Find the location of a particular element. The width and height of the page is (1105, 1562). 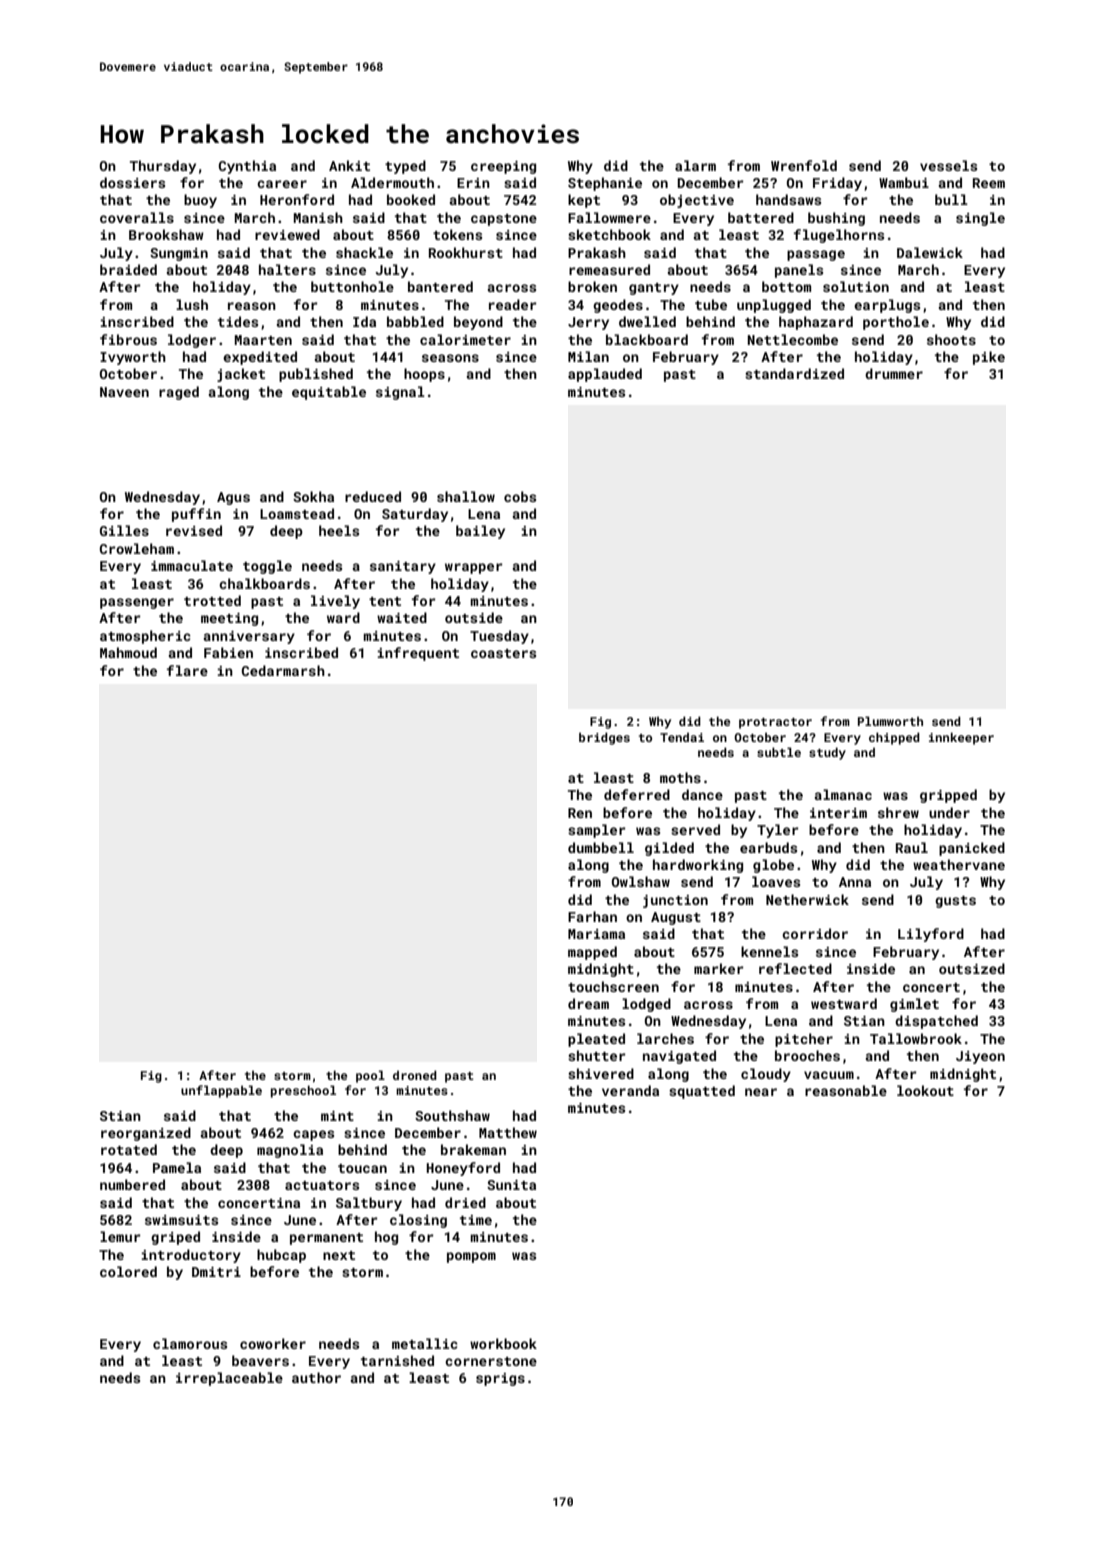

bridges is located at coordinates (604, 738).
